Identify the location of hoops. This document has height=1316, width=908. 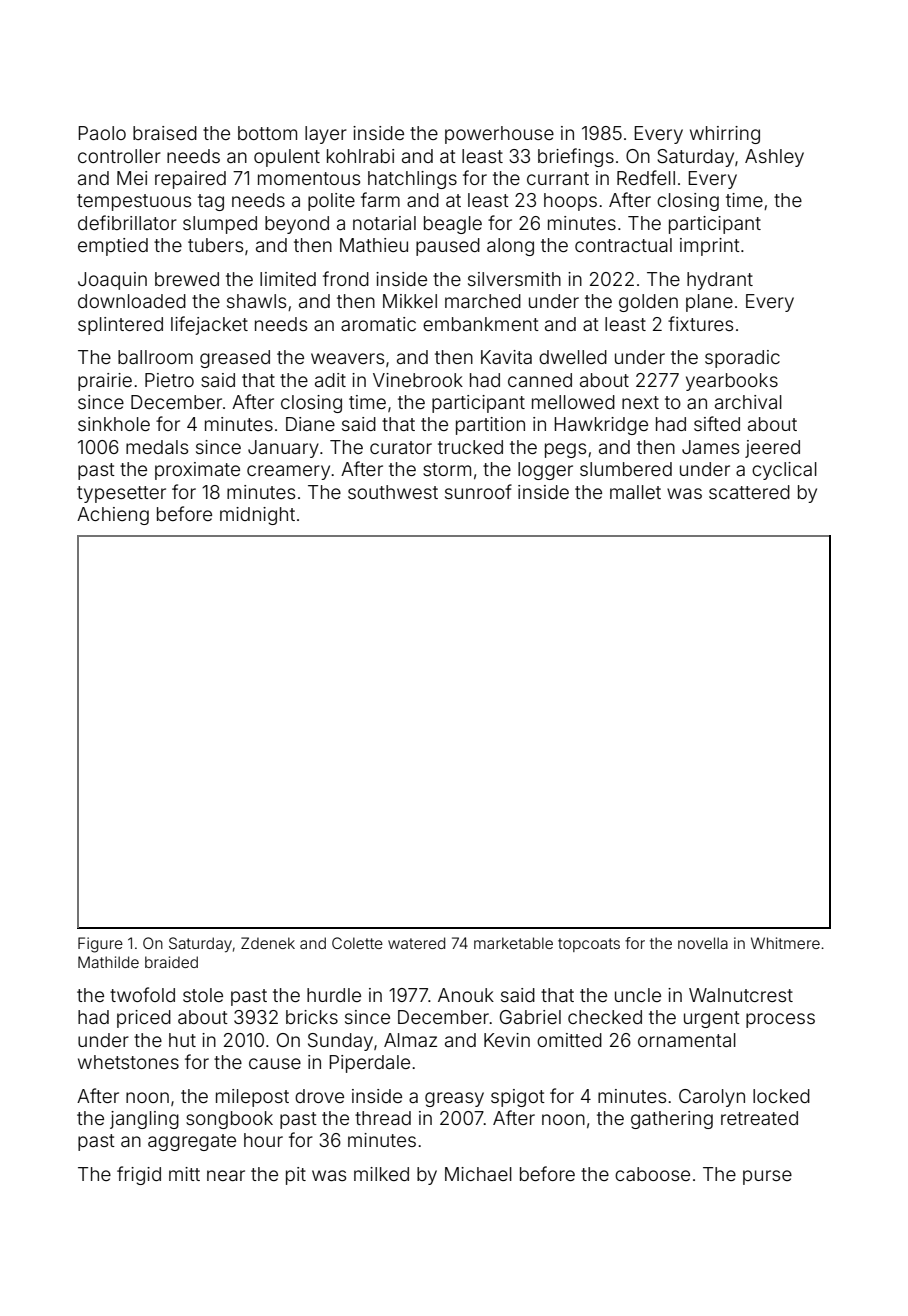
(570, 202).
